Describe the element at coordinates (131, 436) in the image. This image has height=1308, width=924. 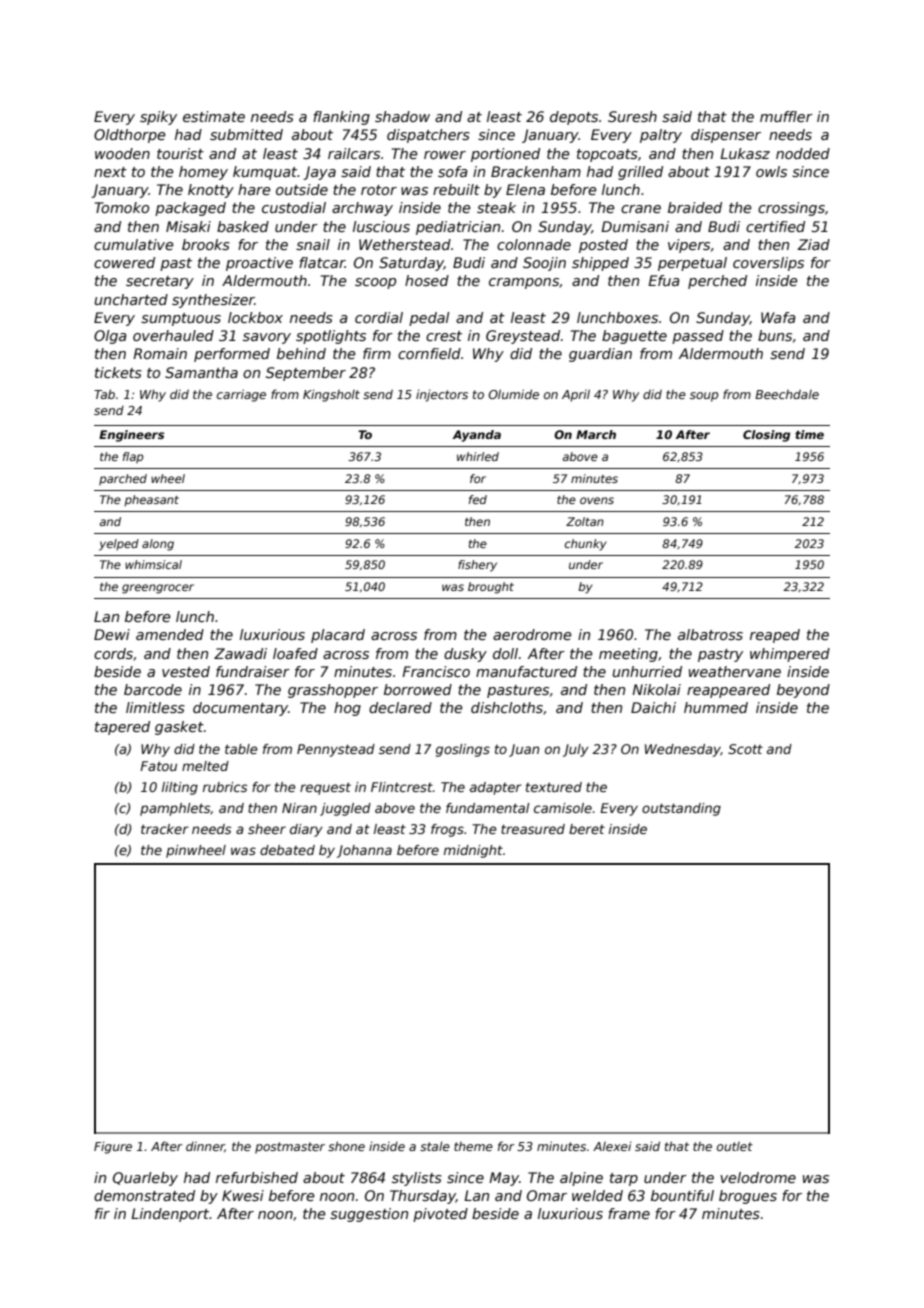
I see `Engineers` at that location.
